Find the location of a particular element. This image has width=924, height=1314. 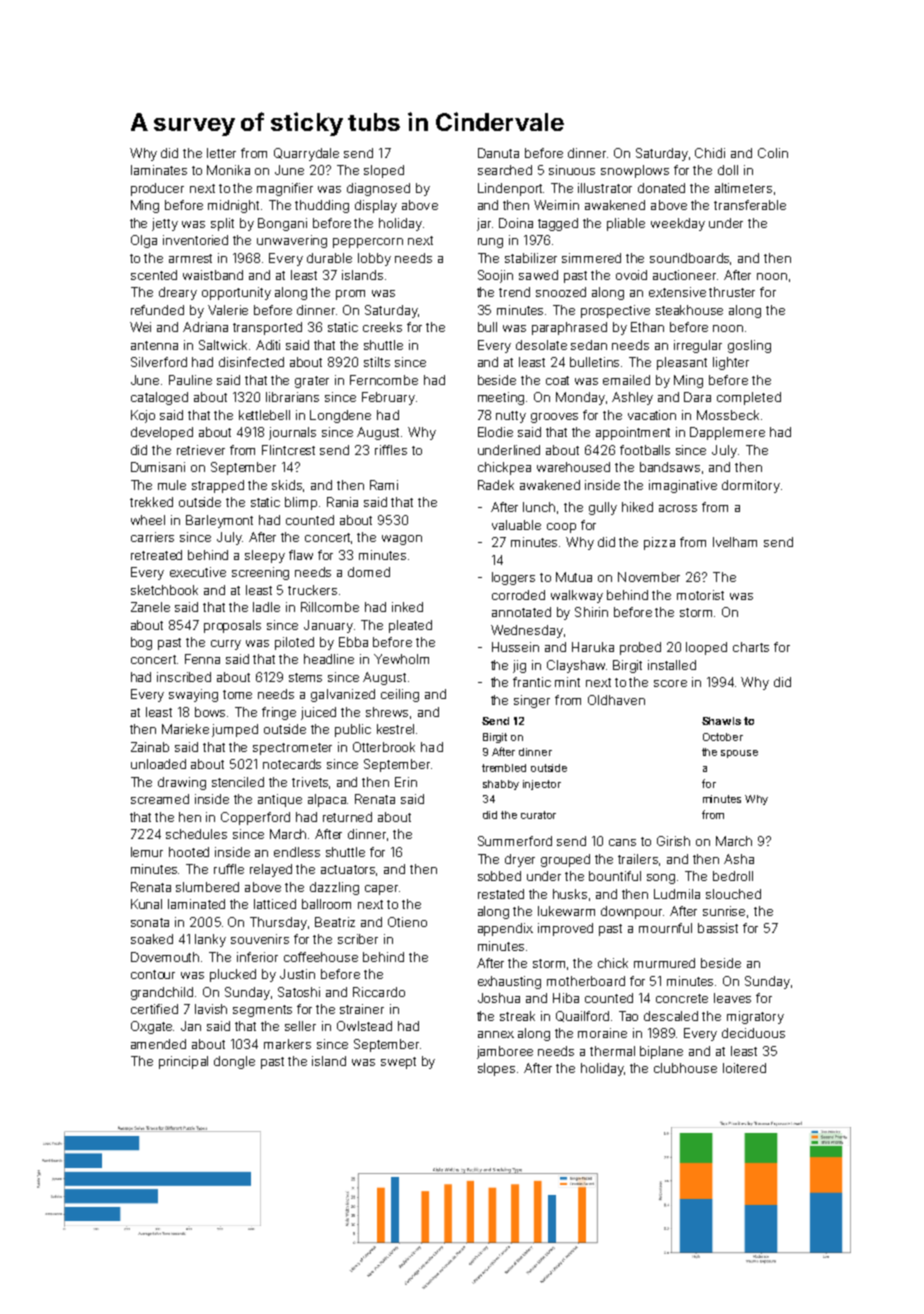

coat is located at coordinates (557, 380).
